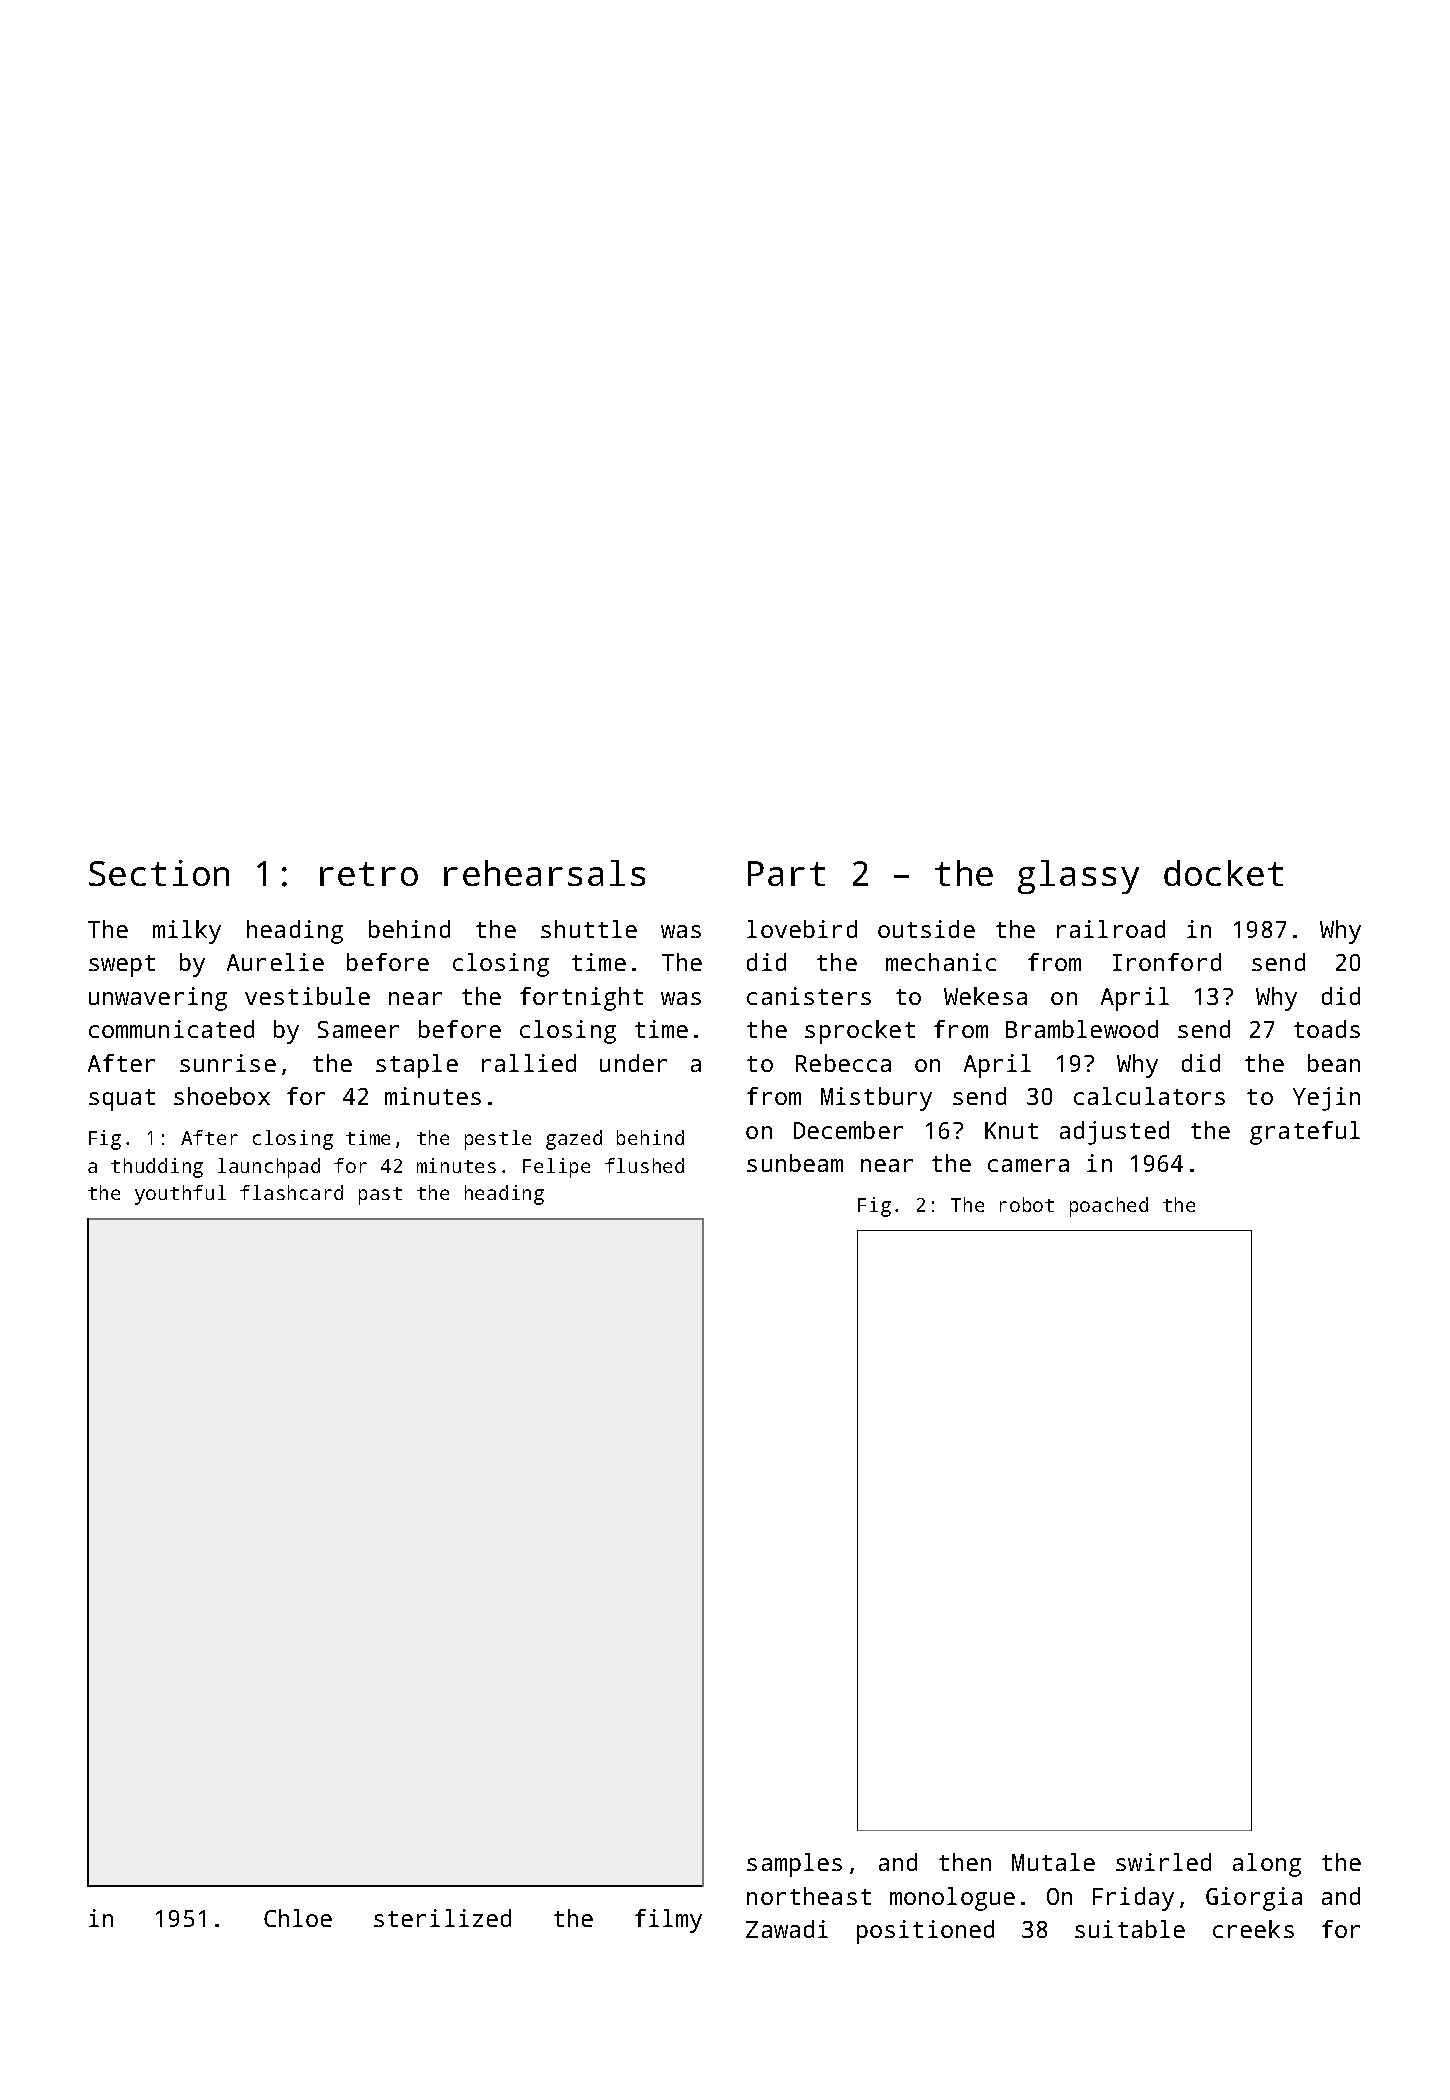 The width and height of the image is (1450, 2100). What do you see at coordinates (298, 1918) in the image?
I see `Chloe` at bounding box center [298, 1918].
